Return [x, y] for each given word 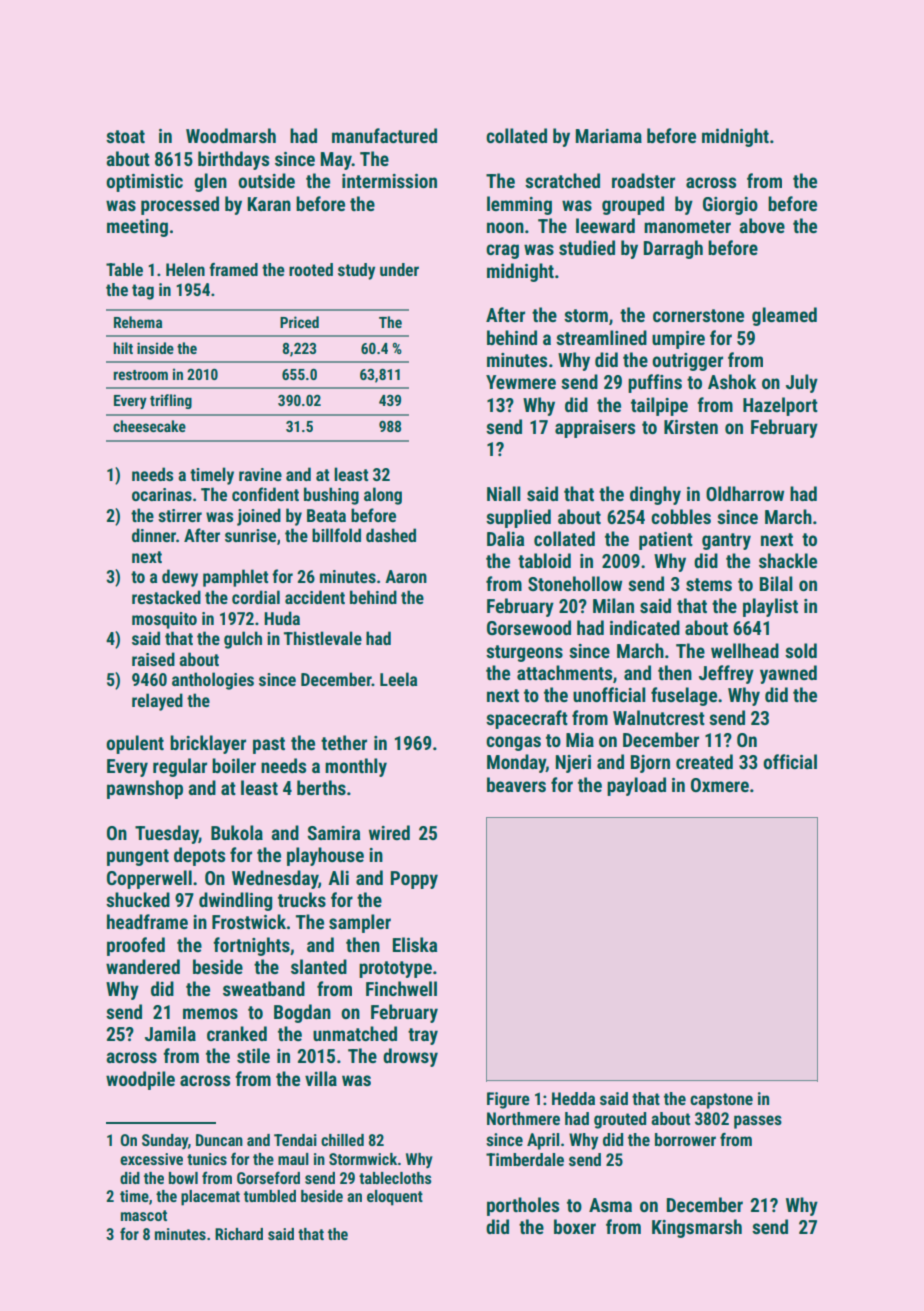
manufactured [384, 135]
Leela [399, 679]
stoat [125, 136]
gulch [243, 640]
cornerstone [698, 315]
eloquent [395, 1198]
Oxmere [720, 785]
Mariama [609, 136]
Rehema [138, 322]
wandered [143, 966]
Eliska [415, 944]
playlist [770, 607]
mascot [144, 1215]
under [399, 269]
